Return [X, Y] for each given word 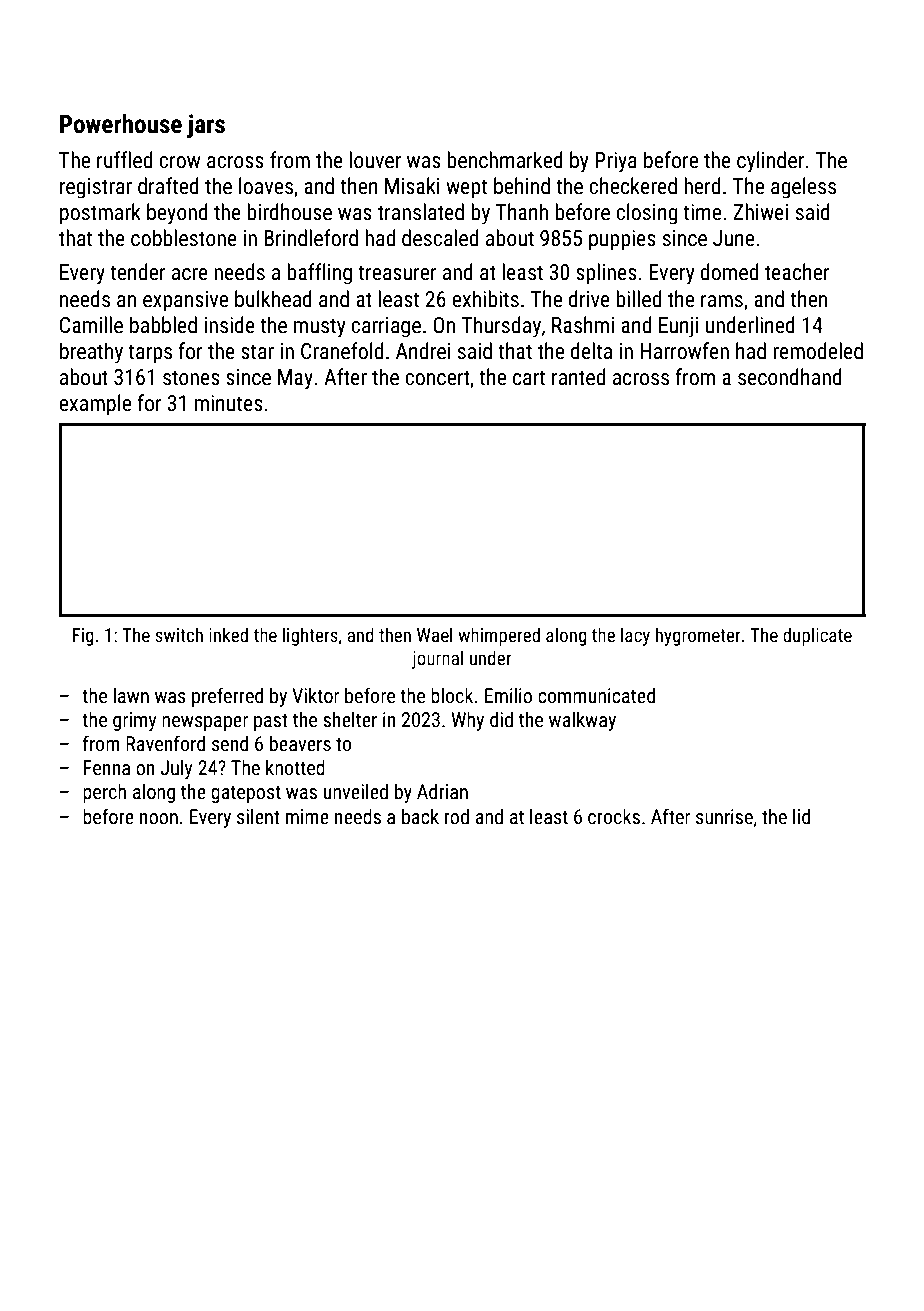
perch [104, 793]
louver [375, 160]
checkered [633, 186]
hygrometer [698, 636]
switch [179, 634]
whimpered [499, 636]
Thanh [522, 211]
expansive [185, 301]
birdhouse [289, 212]
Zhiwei [760, 212]
